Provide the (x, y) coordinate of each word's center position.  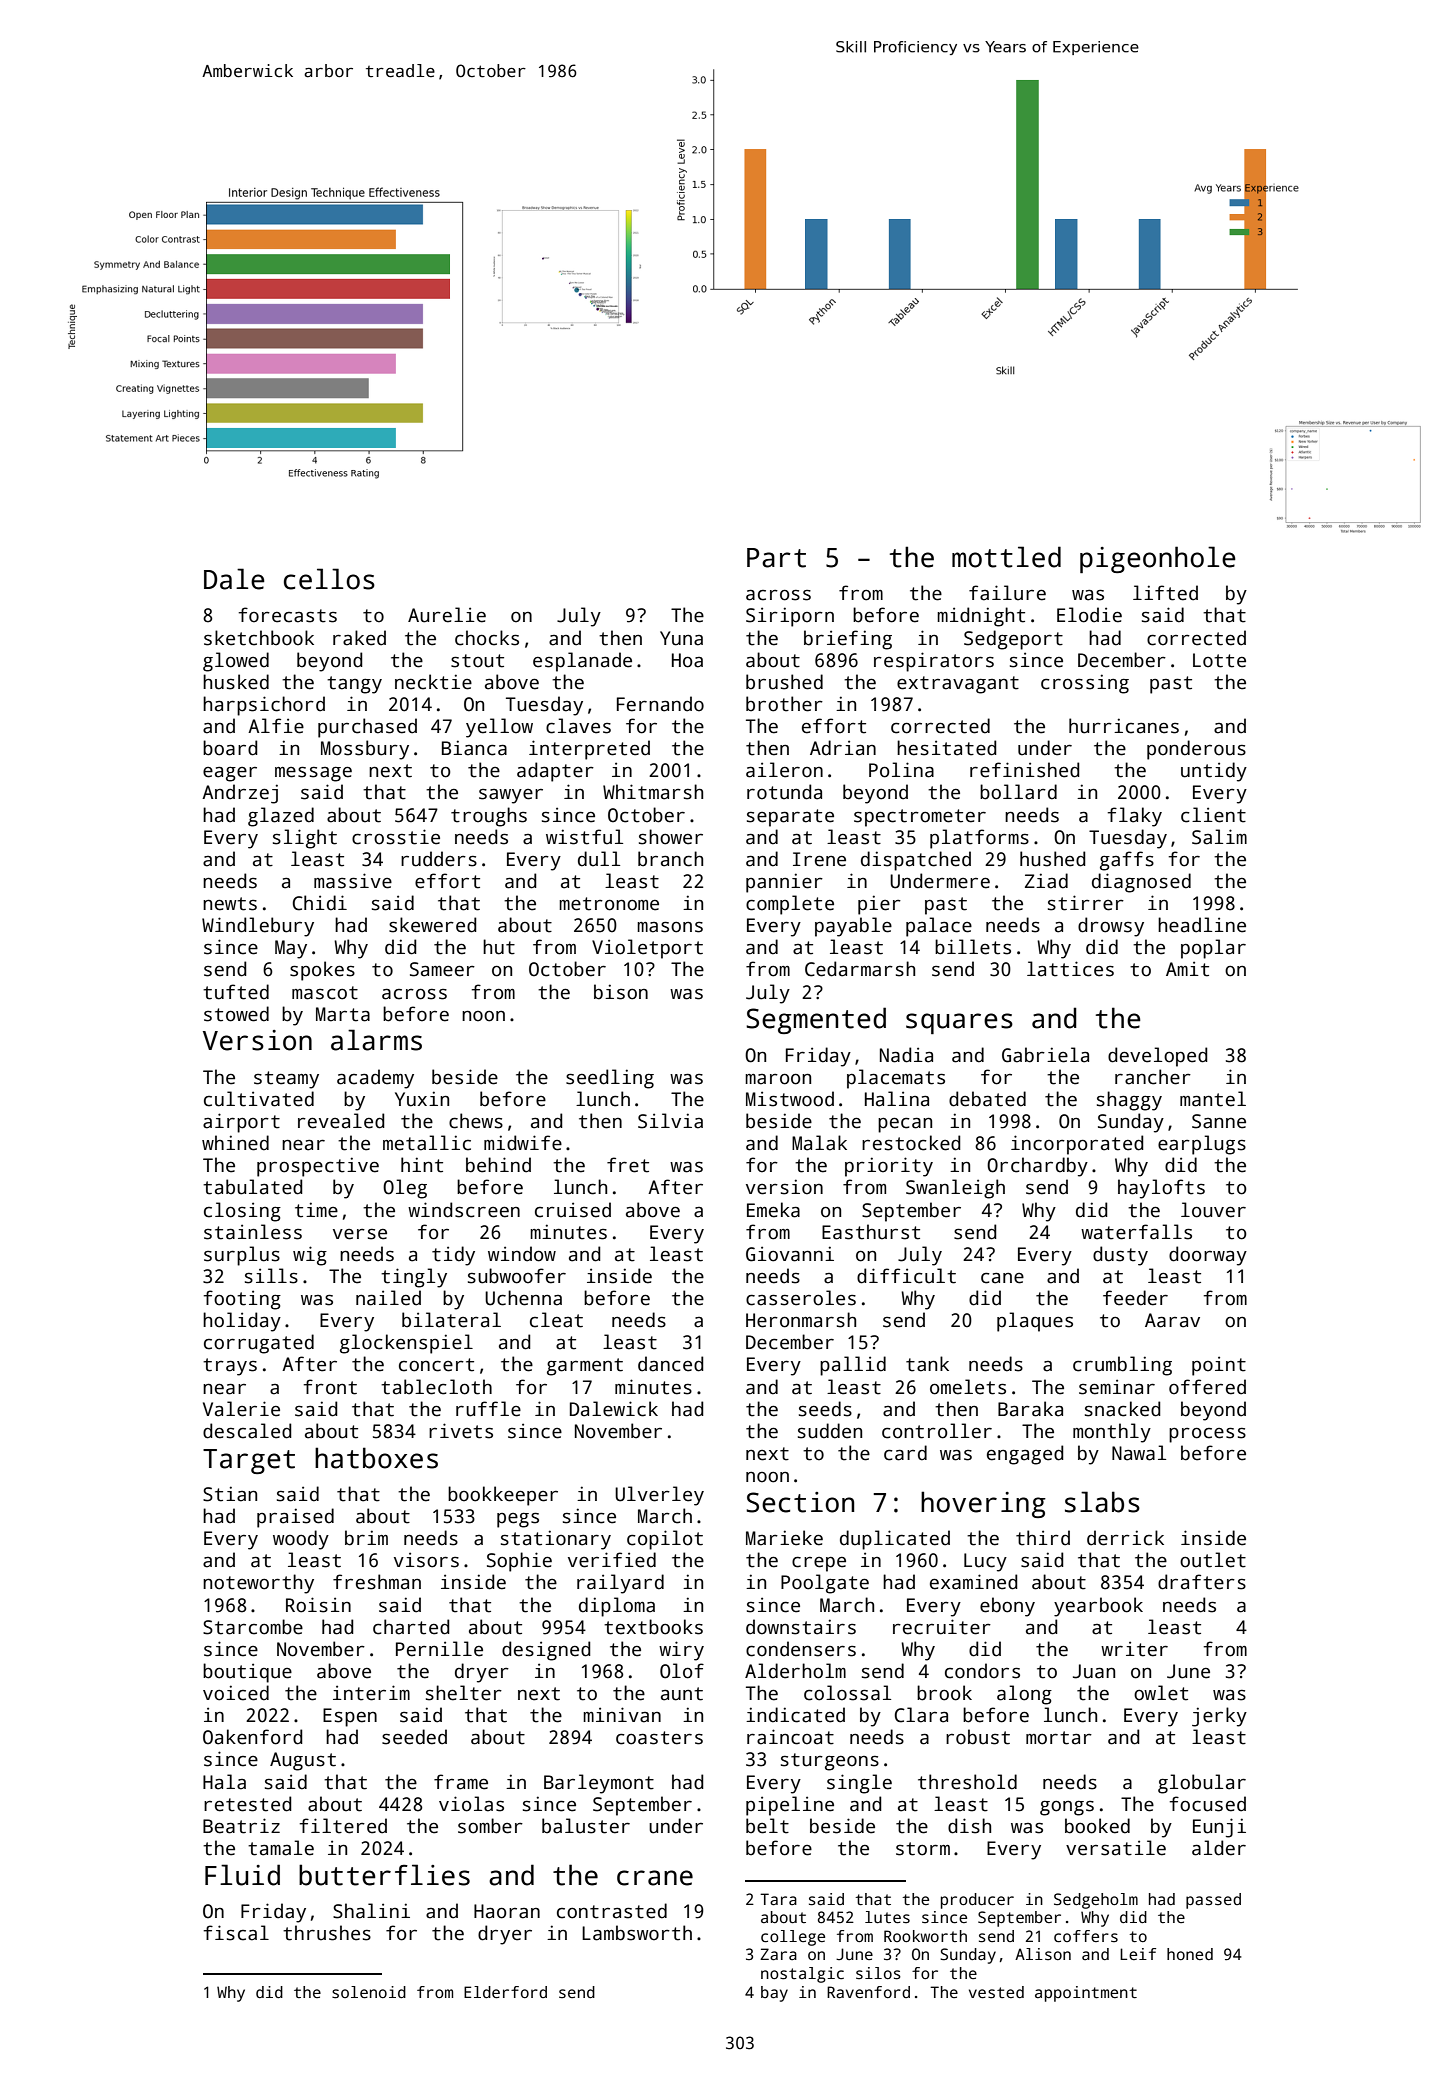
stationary (556, 1540)
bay (774, 1994)
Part (776, 558)
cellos (329, 579)
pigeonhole (1158, 559)
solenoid (369, 1992)
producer (977, 1901)
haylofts (1161, 1189)
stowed (236, 1014)
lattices (1070, 969)
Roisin (318, 1605)
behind (498, 1165)
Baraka (1030, 1409)
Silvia (670, 1121)
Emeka (773, 1210)
